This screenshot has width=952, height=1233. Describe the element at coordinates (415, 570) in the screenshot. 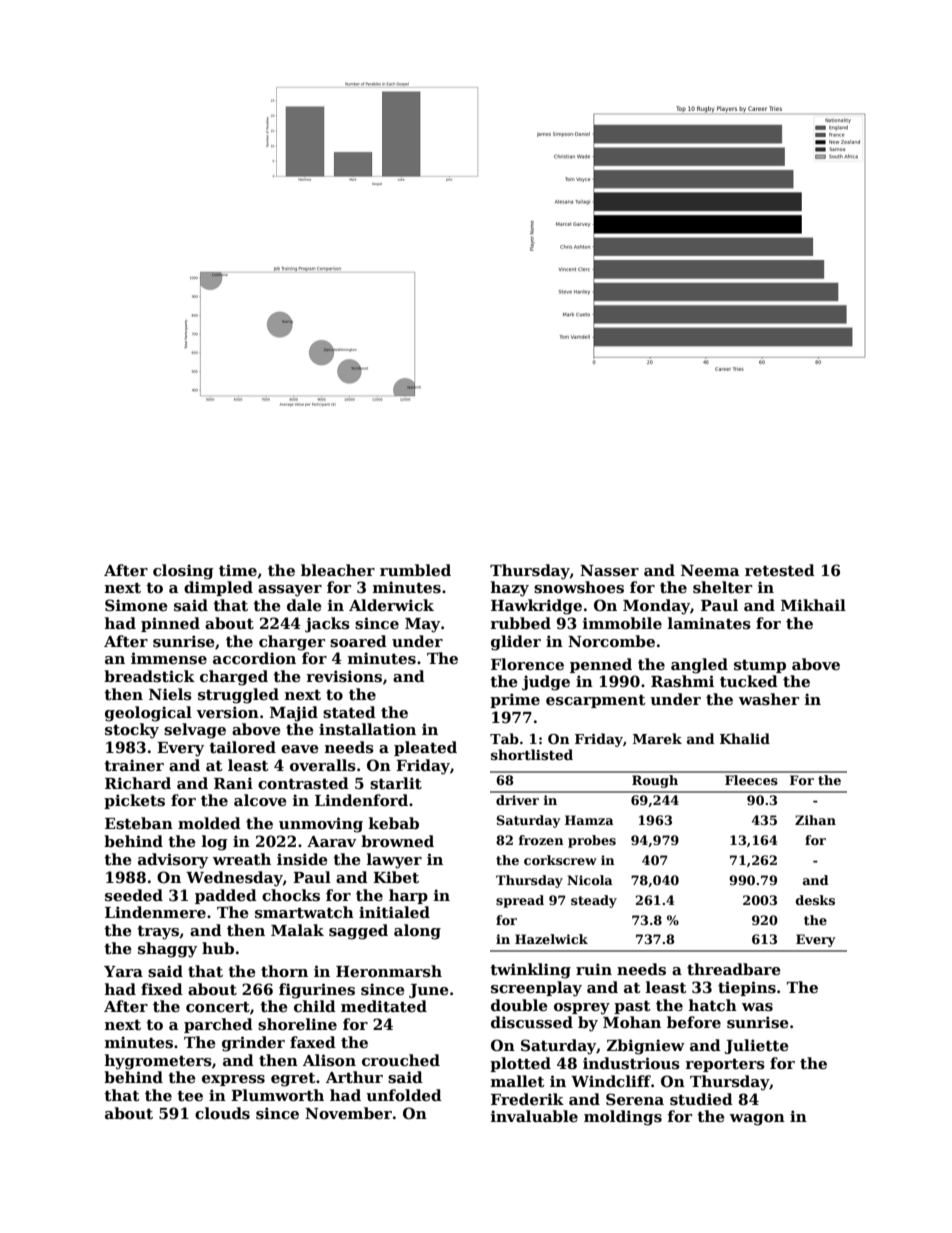

I see `rumbled` at that location.
